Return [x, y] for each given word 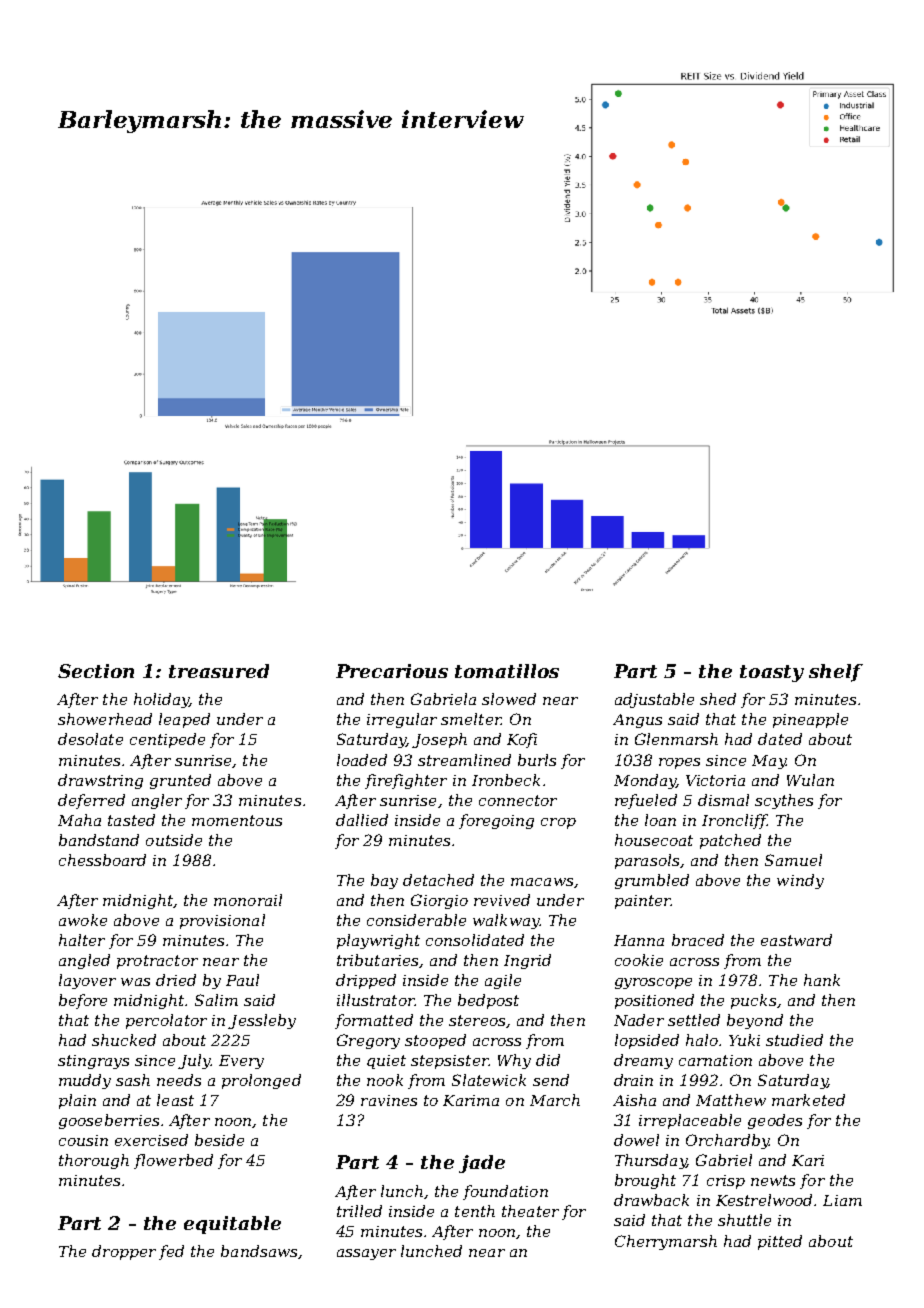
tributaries [377, 960]
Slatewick [489, 1080]
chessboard [102, 860]
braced [698, 940]
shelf [836, 673]
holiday [161, 700]
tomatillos [507, 671]
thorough [94, 1161]
